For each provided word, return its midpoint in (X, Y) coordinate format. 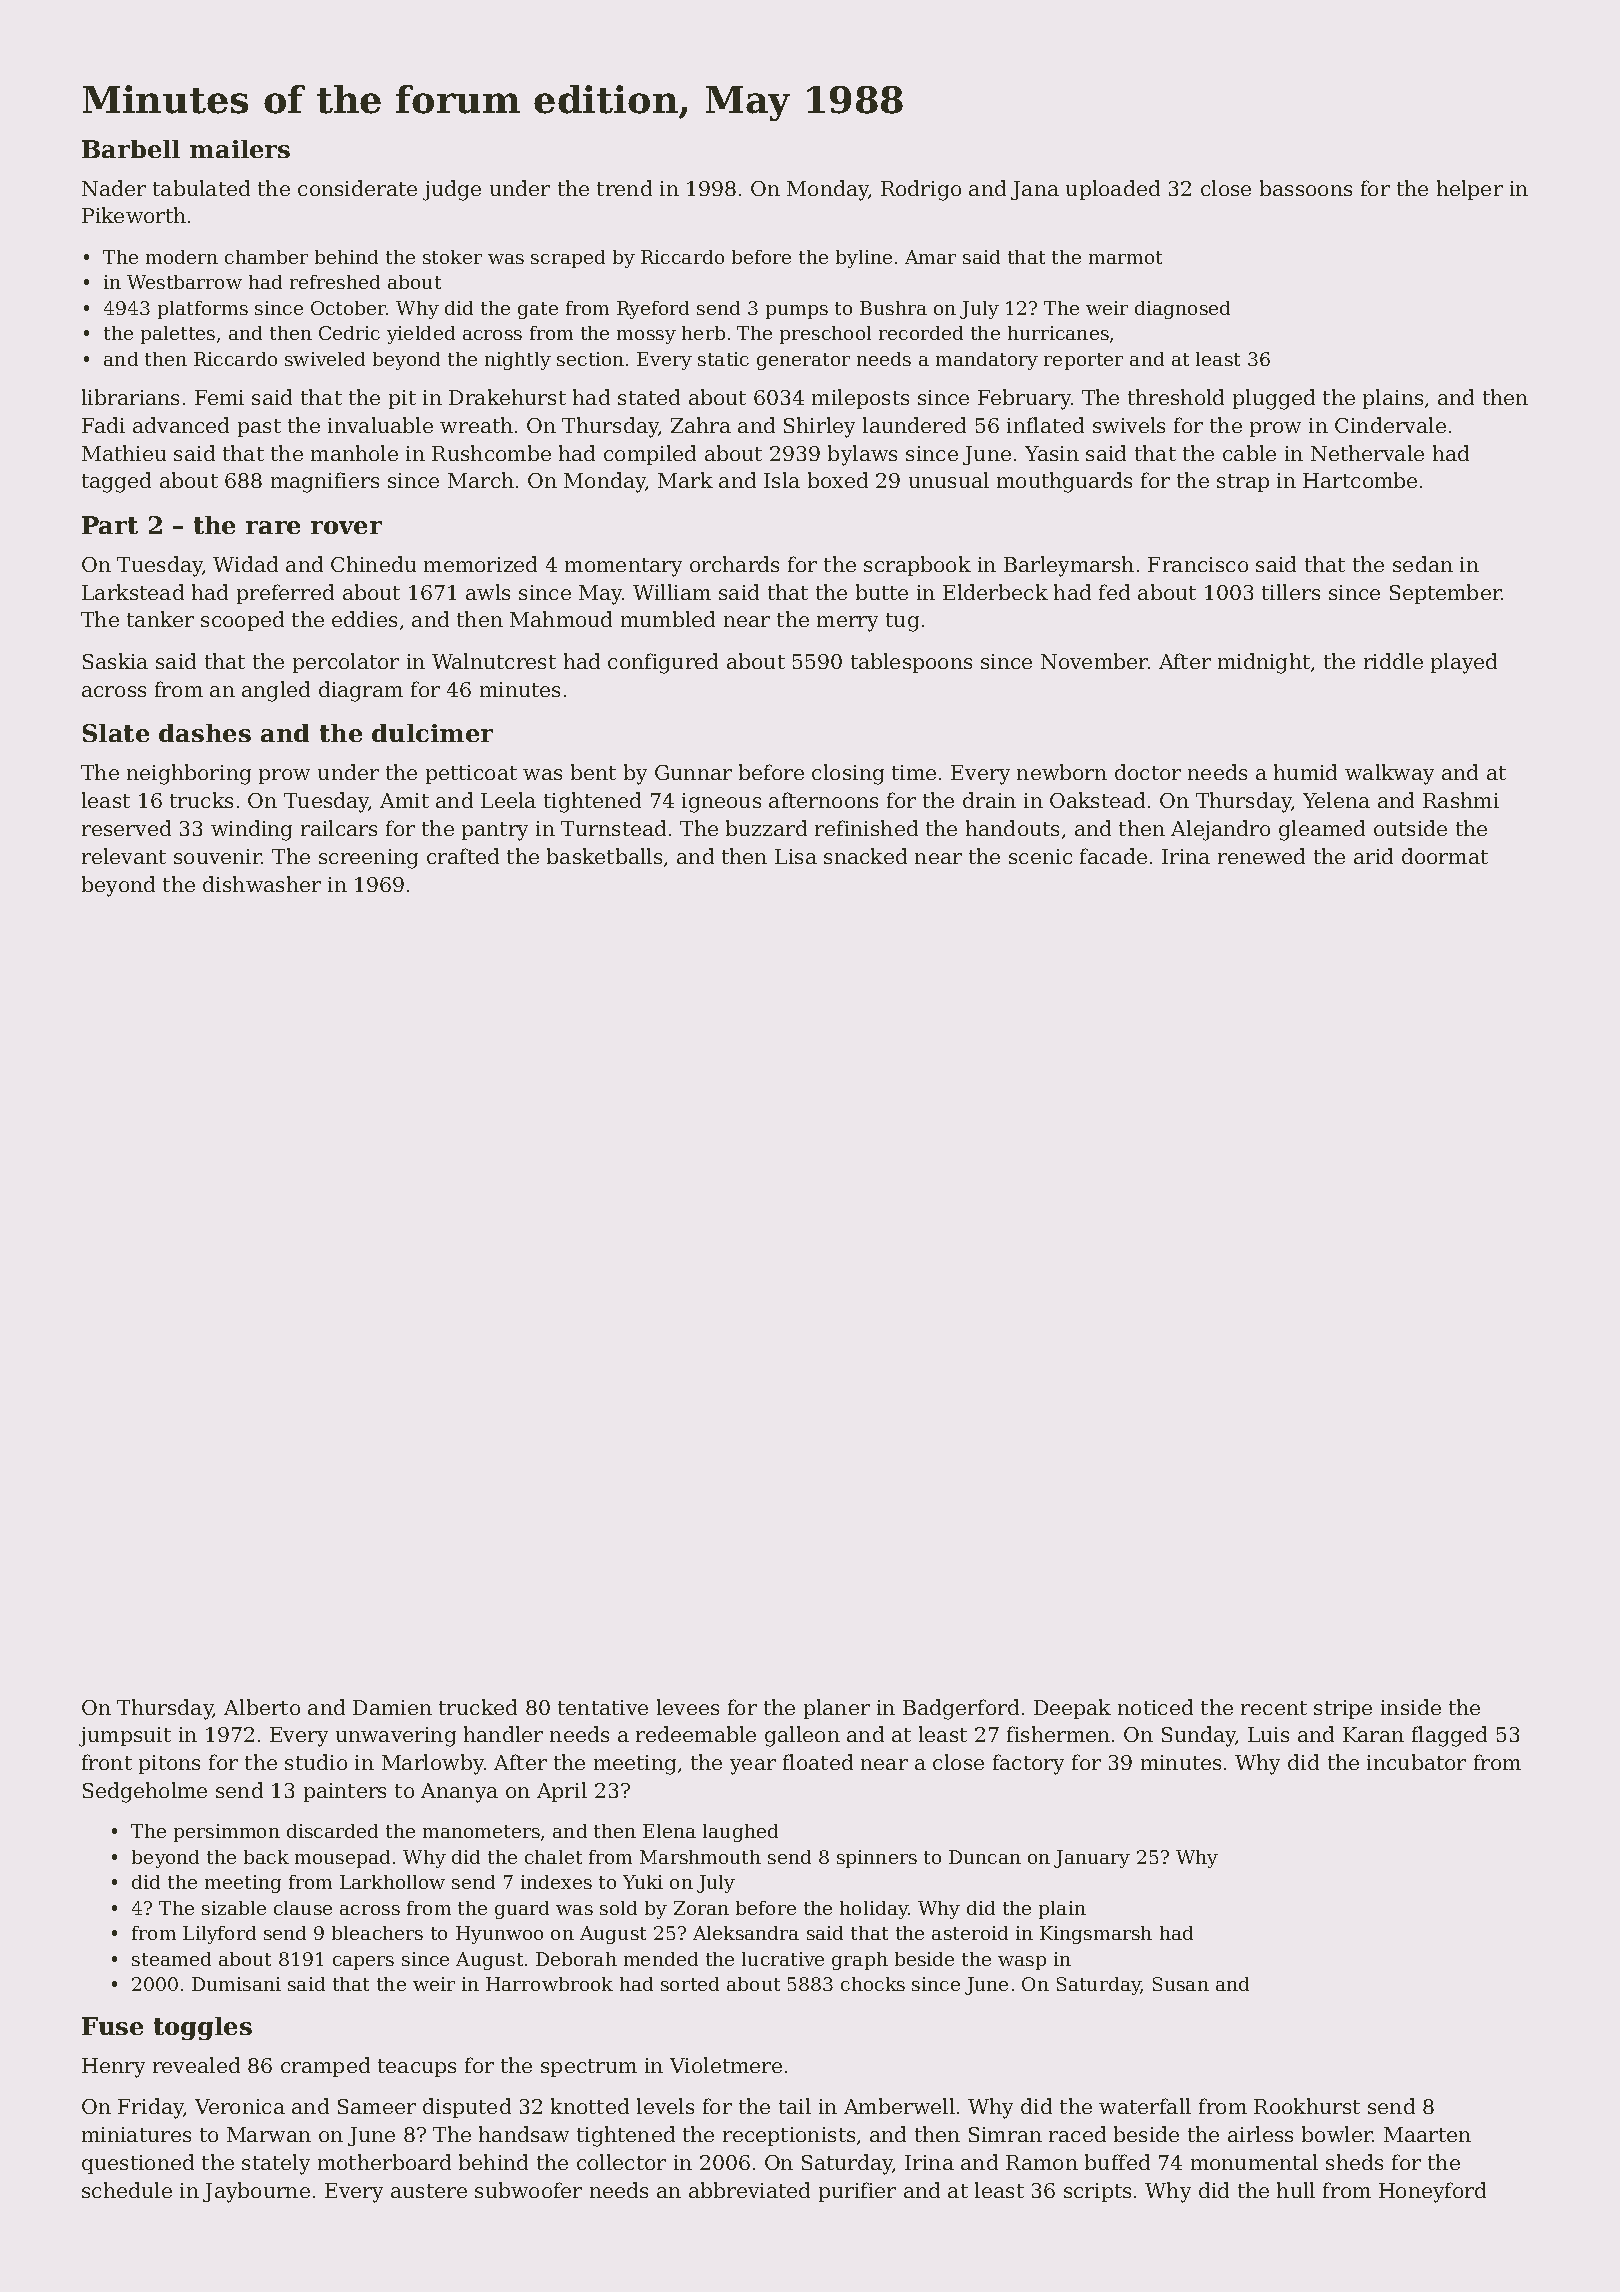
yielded (421, 335)
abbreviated (749, 2190)
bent (593, 772)
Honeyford (1432, 2192)
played (1464, 663)
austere (429, 2191)
